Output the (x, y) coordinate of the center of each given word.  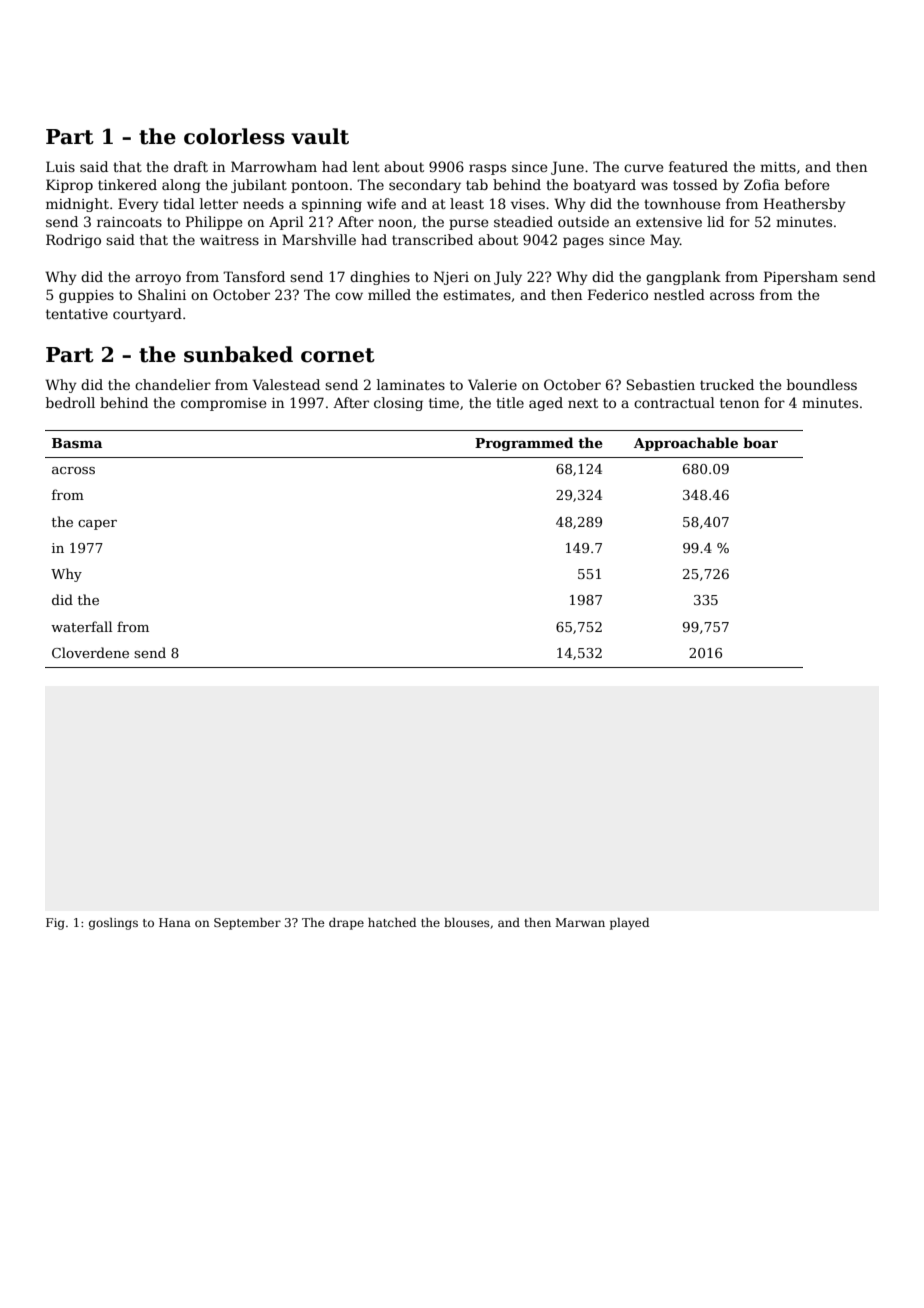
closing (398, 404)
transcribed (432, 239)
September (247, 924)
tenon (739, 403)
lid (715, 221)
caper (97, 525)
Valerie (492, 384)
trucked (727, 384)
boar (760, 442)
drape (346, 924)
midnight (77, 205)
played (629, 924)
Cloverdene (90, 652)
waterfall (81, 626)
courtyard (147, 315)
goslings (113, 924)
